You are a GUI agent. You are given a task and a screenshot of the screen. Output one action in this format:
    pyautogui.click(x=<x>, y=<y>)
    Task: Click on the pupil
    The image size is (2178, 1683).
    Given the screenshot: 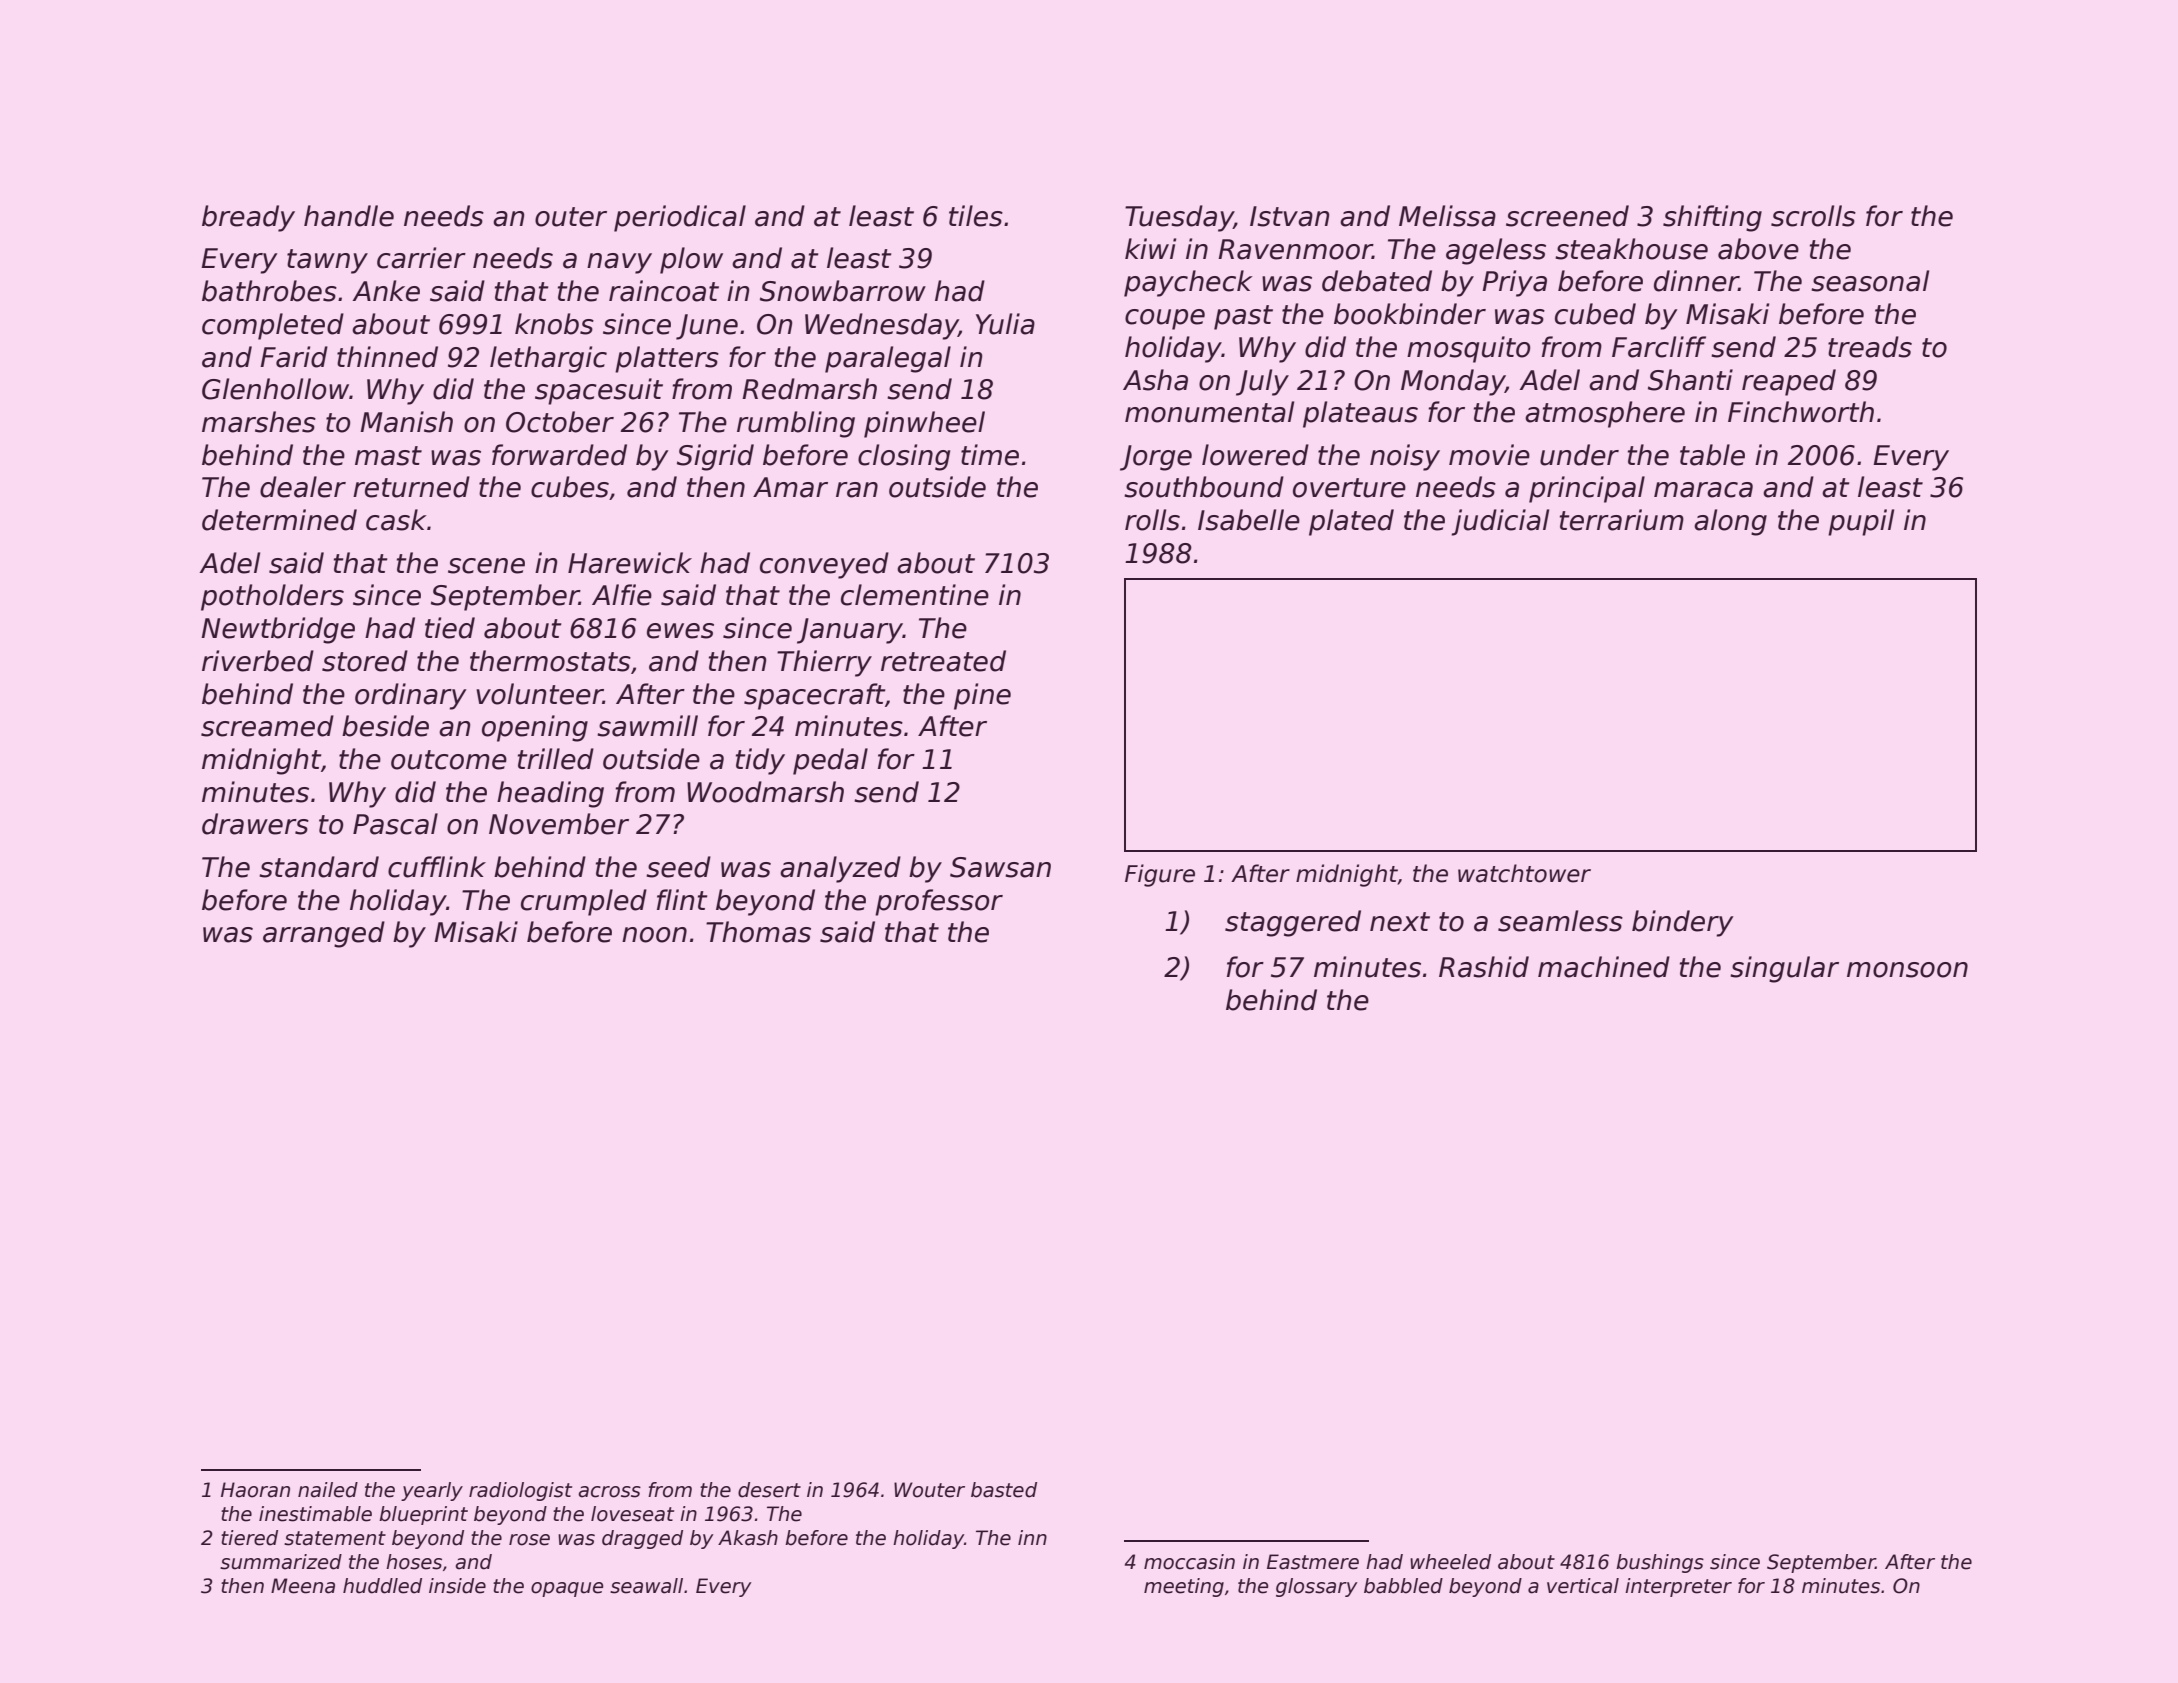 What is the action you would take?
    pyautogui.click(x=1861, y=522)
